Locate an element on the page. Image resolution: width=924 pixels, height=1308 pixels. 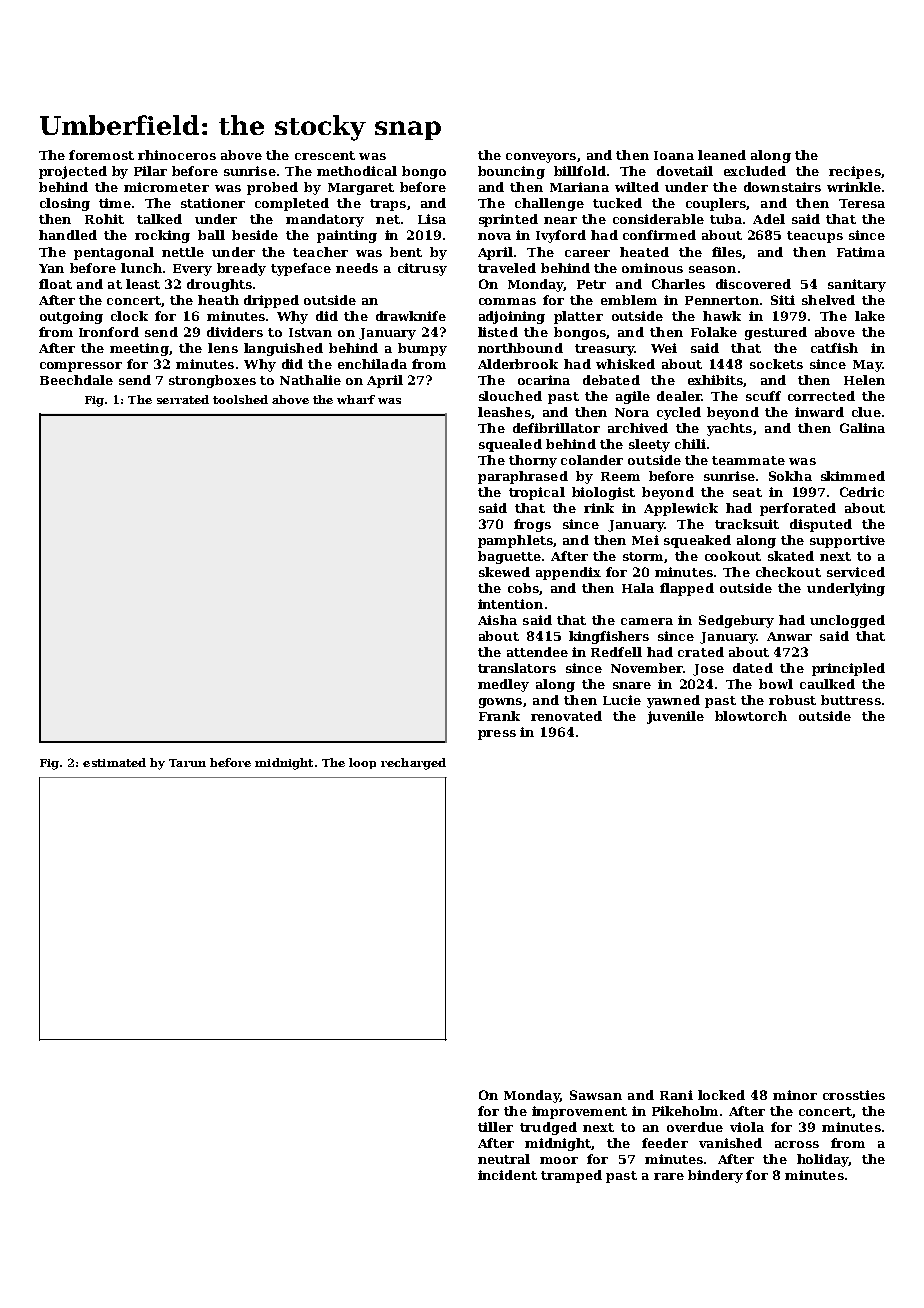
bindery is located at coordinates (715, 1176).
